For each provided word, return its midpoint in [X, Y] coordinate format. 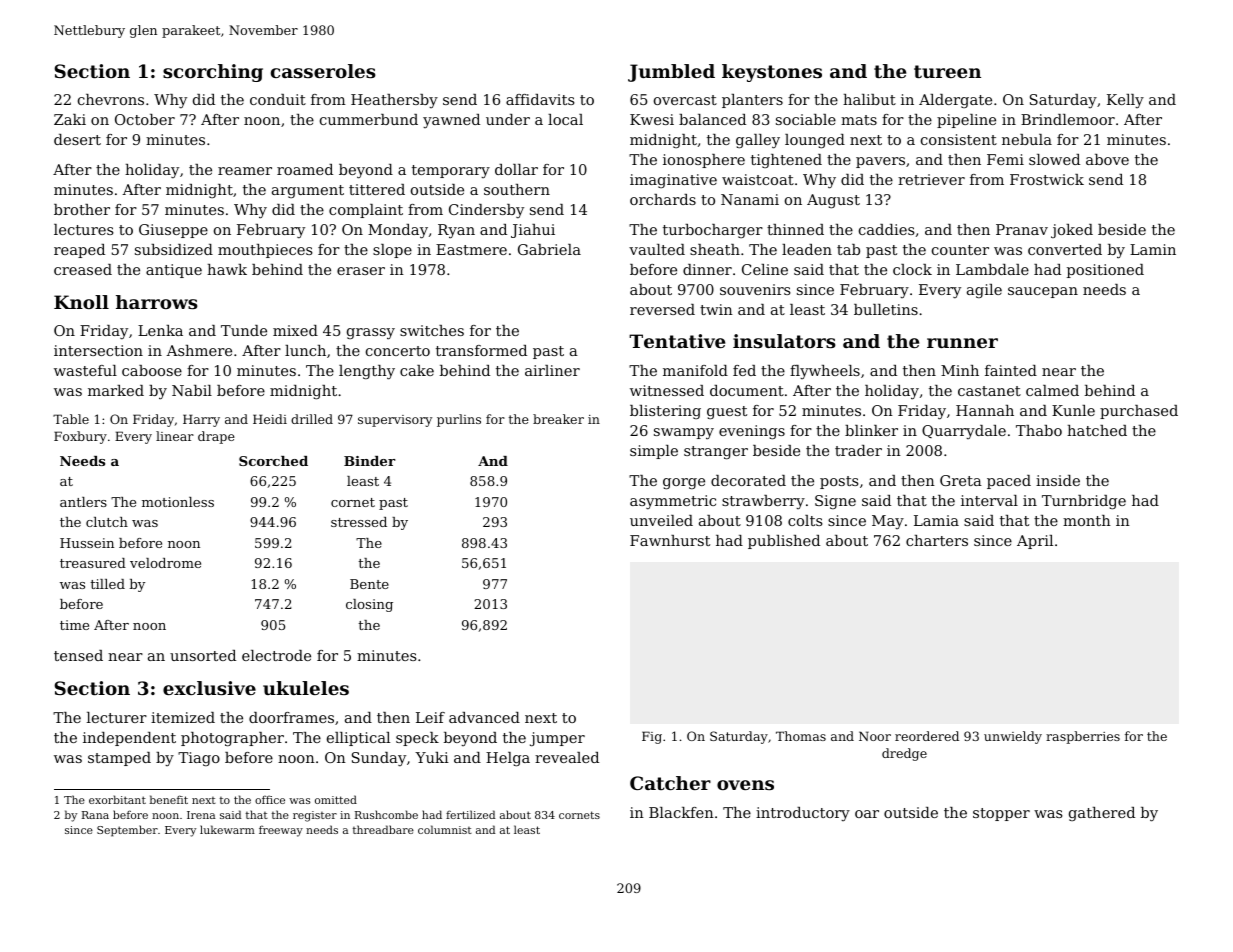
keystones [772, 73]
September [127, 831]
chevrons [111, 99]
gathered [1102, 814]
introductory [803, 814]
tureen [947, 71]
